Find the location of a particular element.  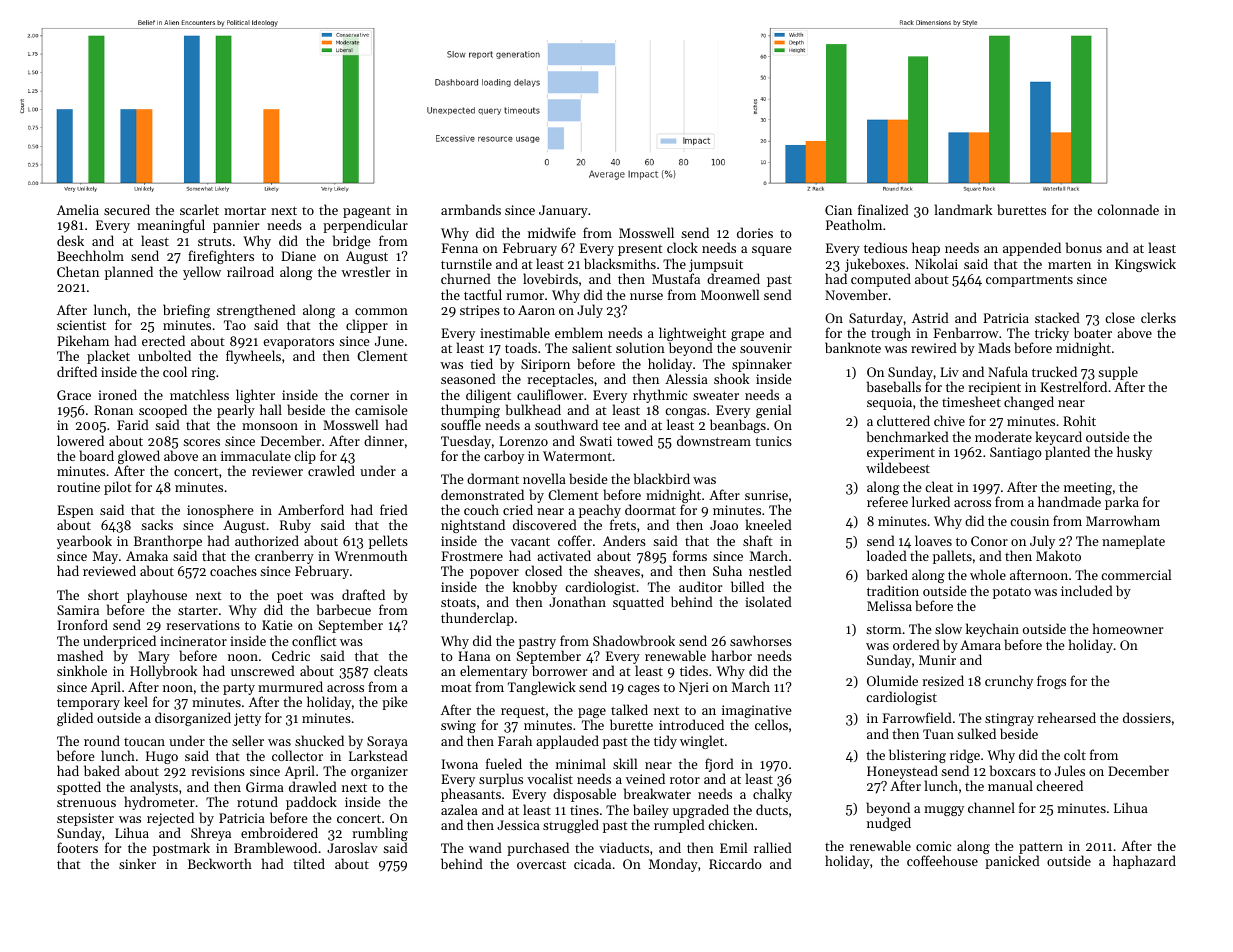

barbecue is located at coordinates (344, 609).
